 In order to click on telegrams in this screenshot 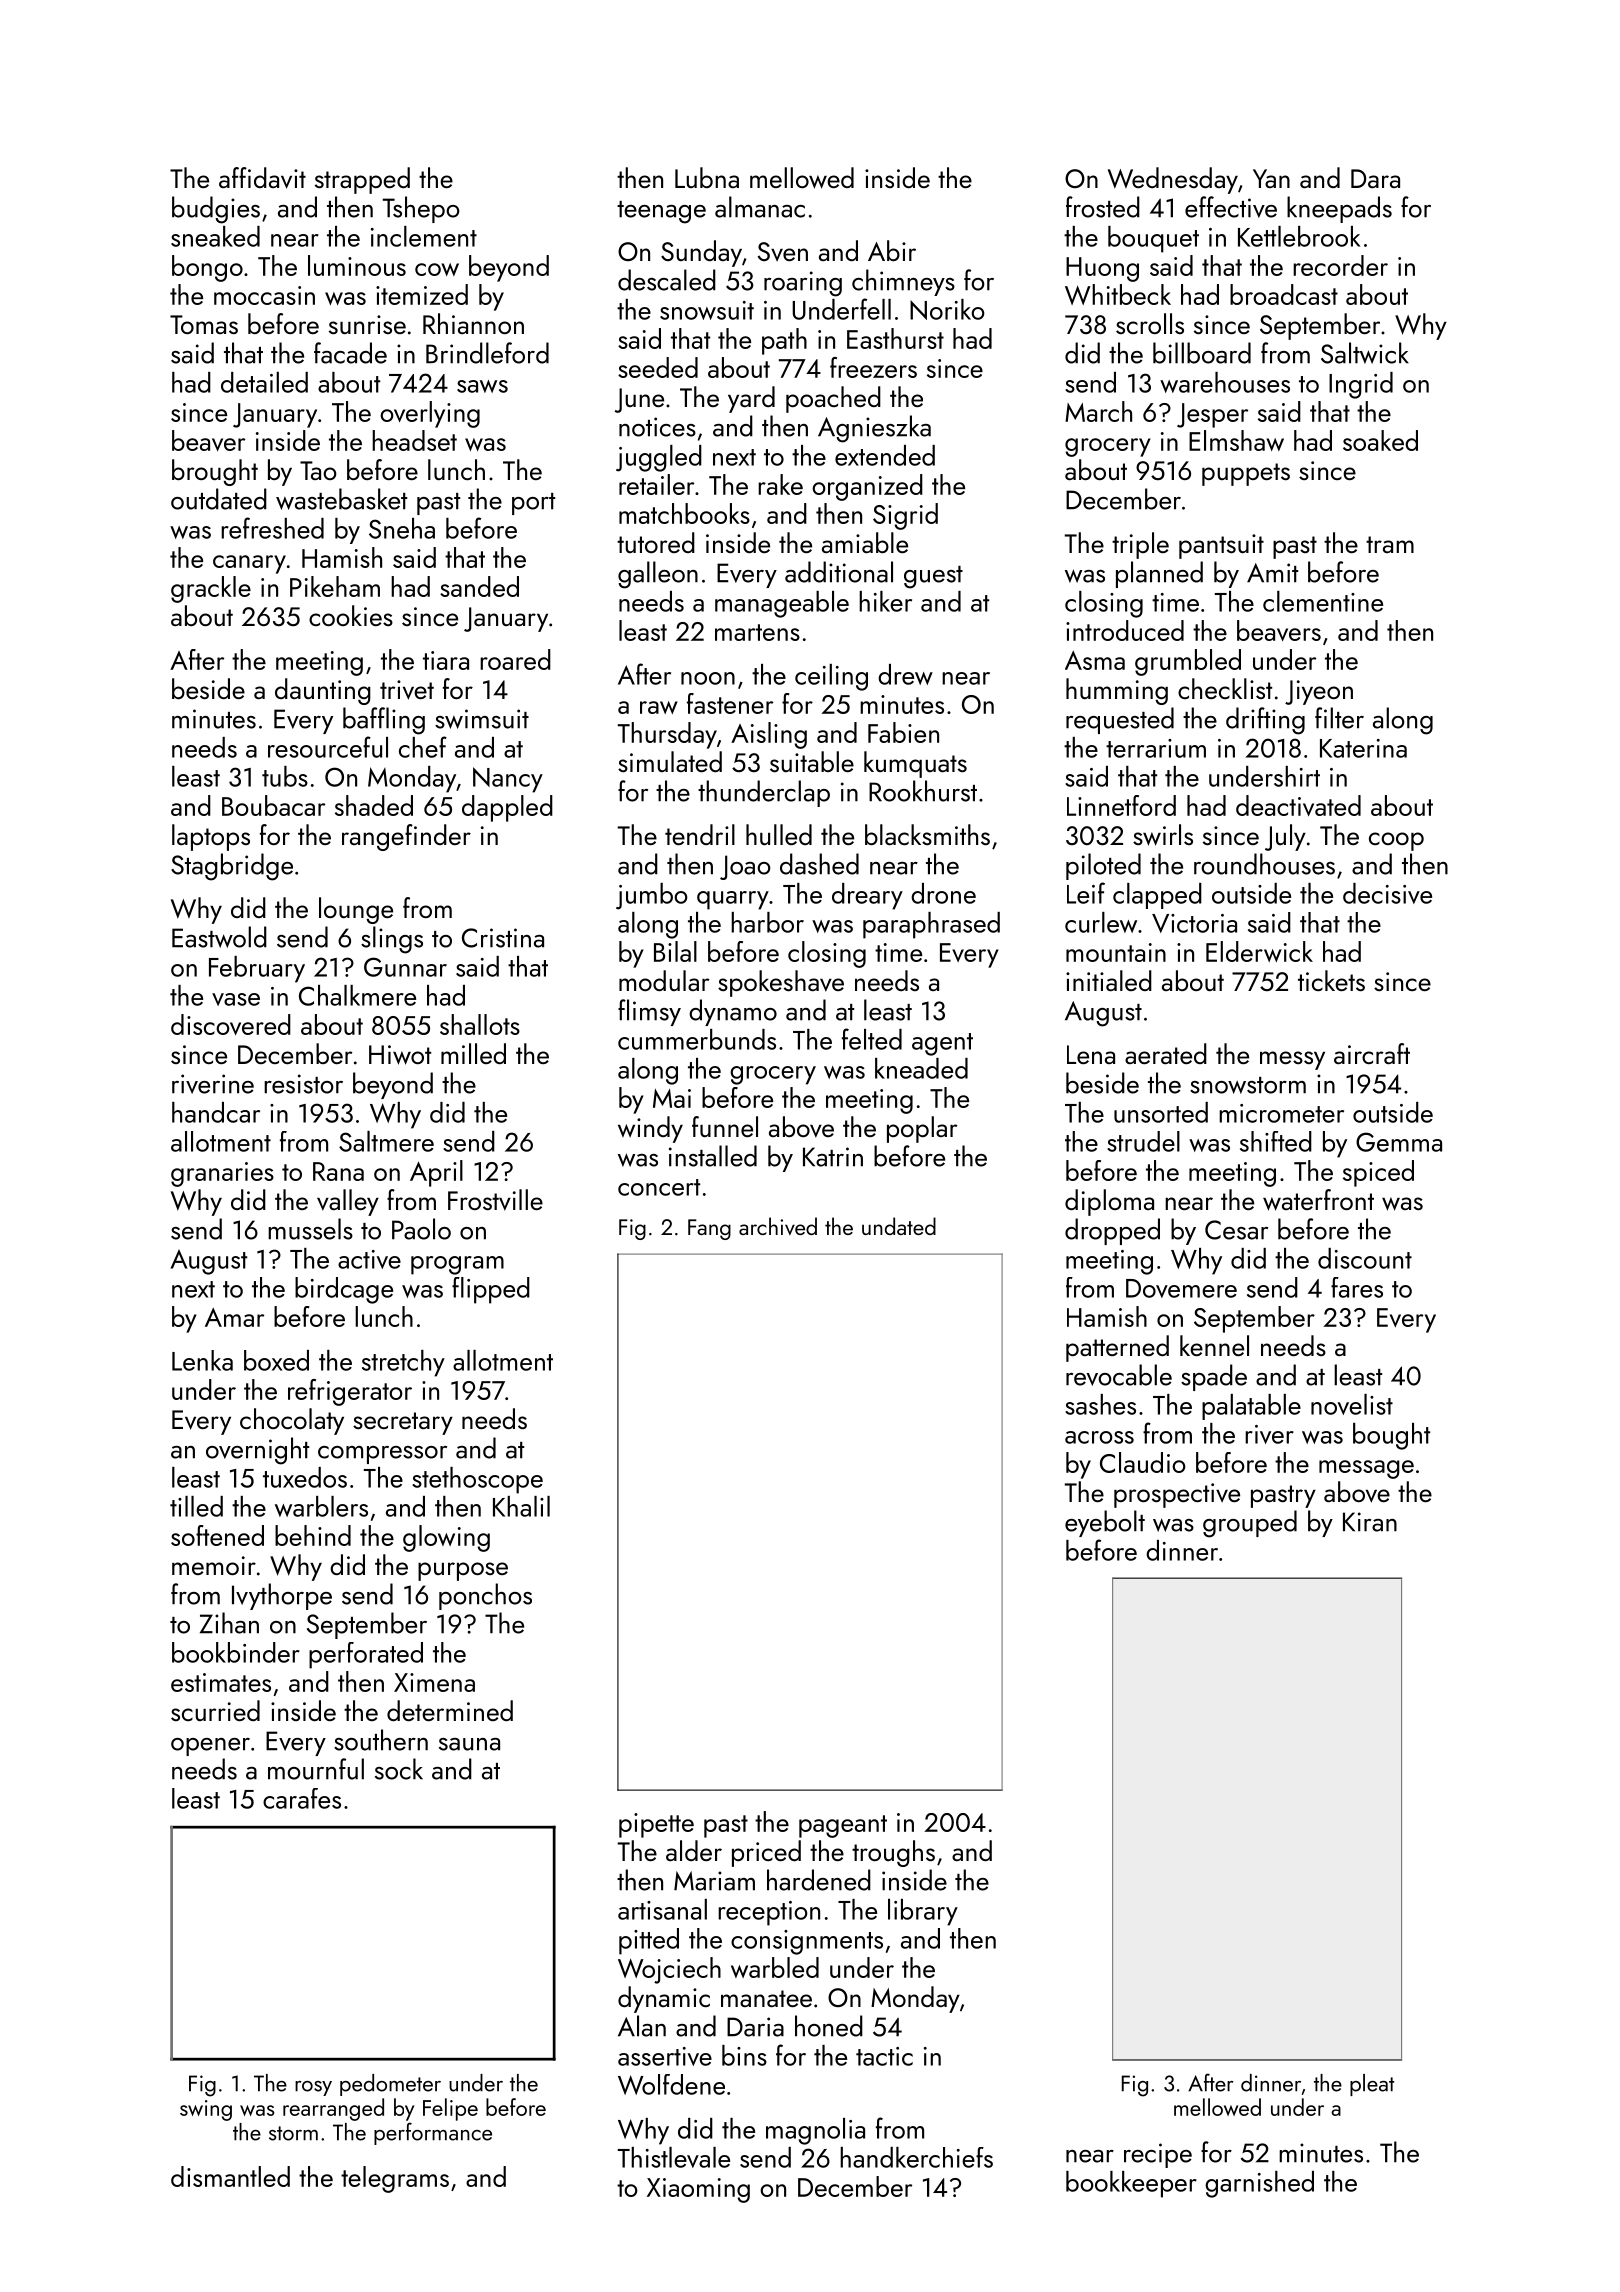, I will do `click(395, 2179)`.
